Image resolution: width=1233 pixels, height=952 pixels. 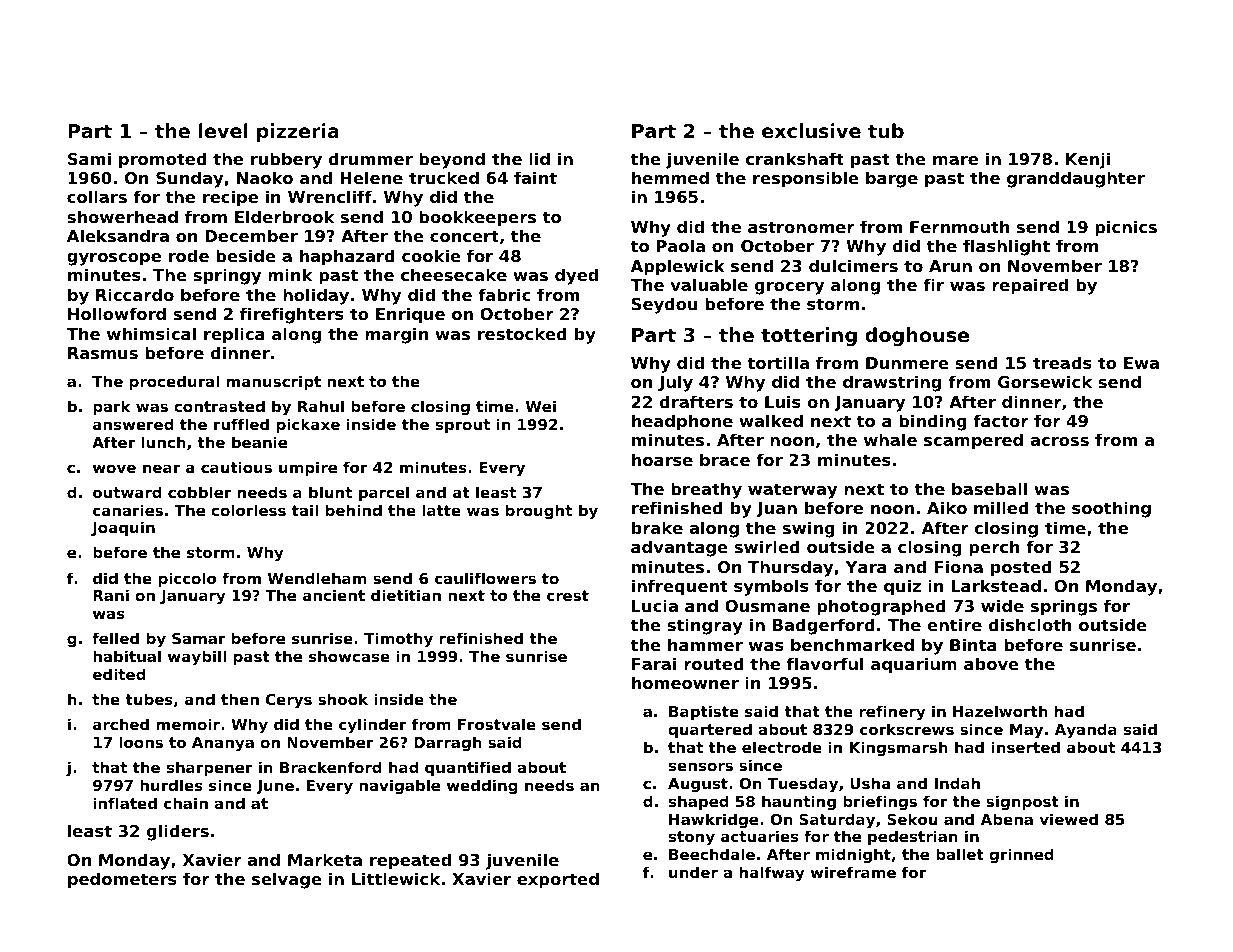 I want to click on exported, so click(x=558, y=880).
